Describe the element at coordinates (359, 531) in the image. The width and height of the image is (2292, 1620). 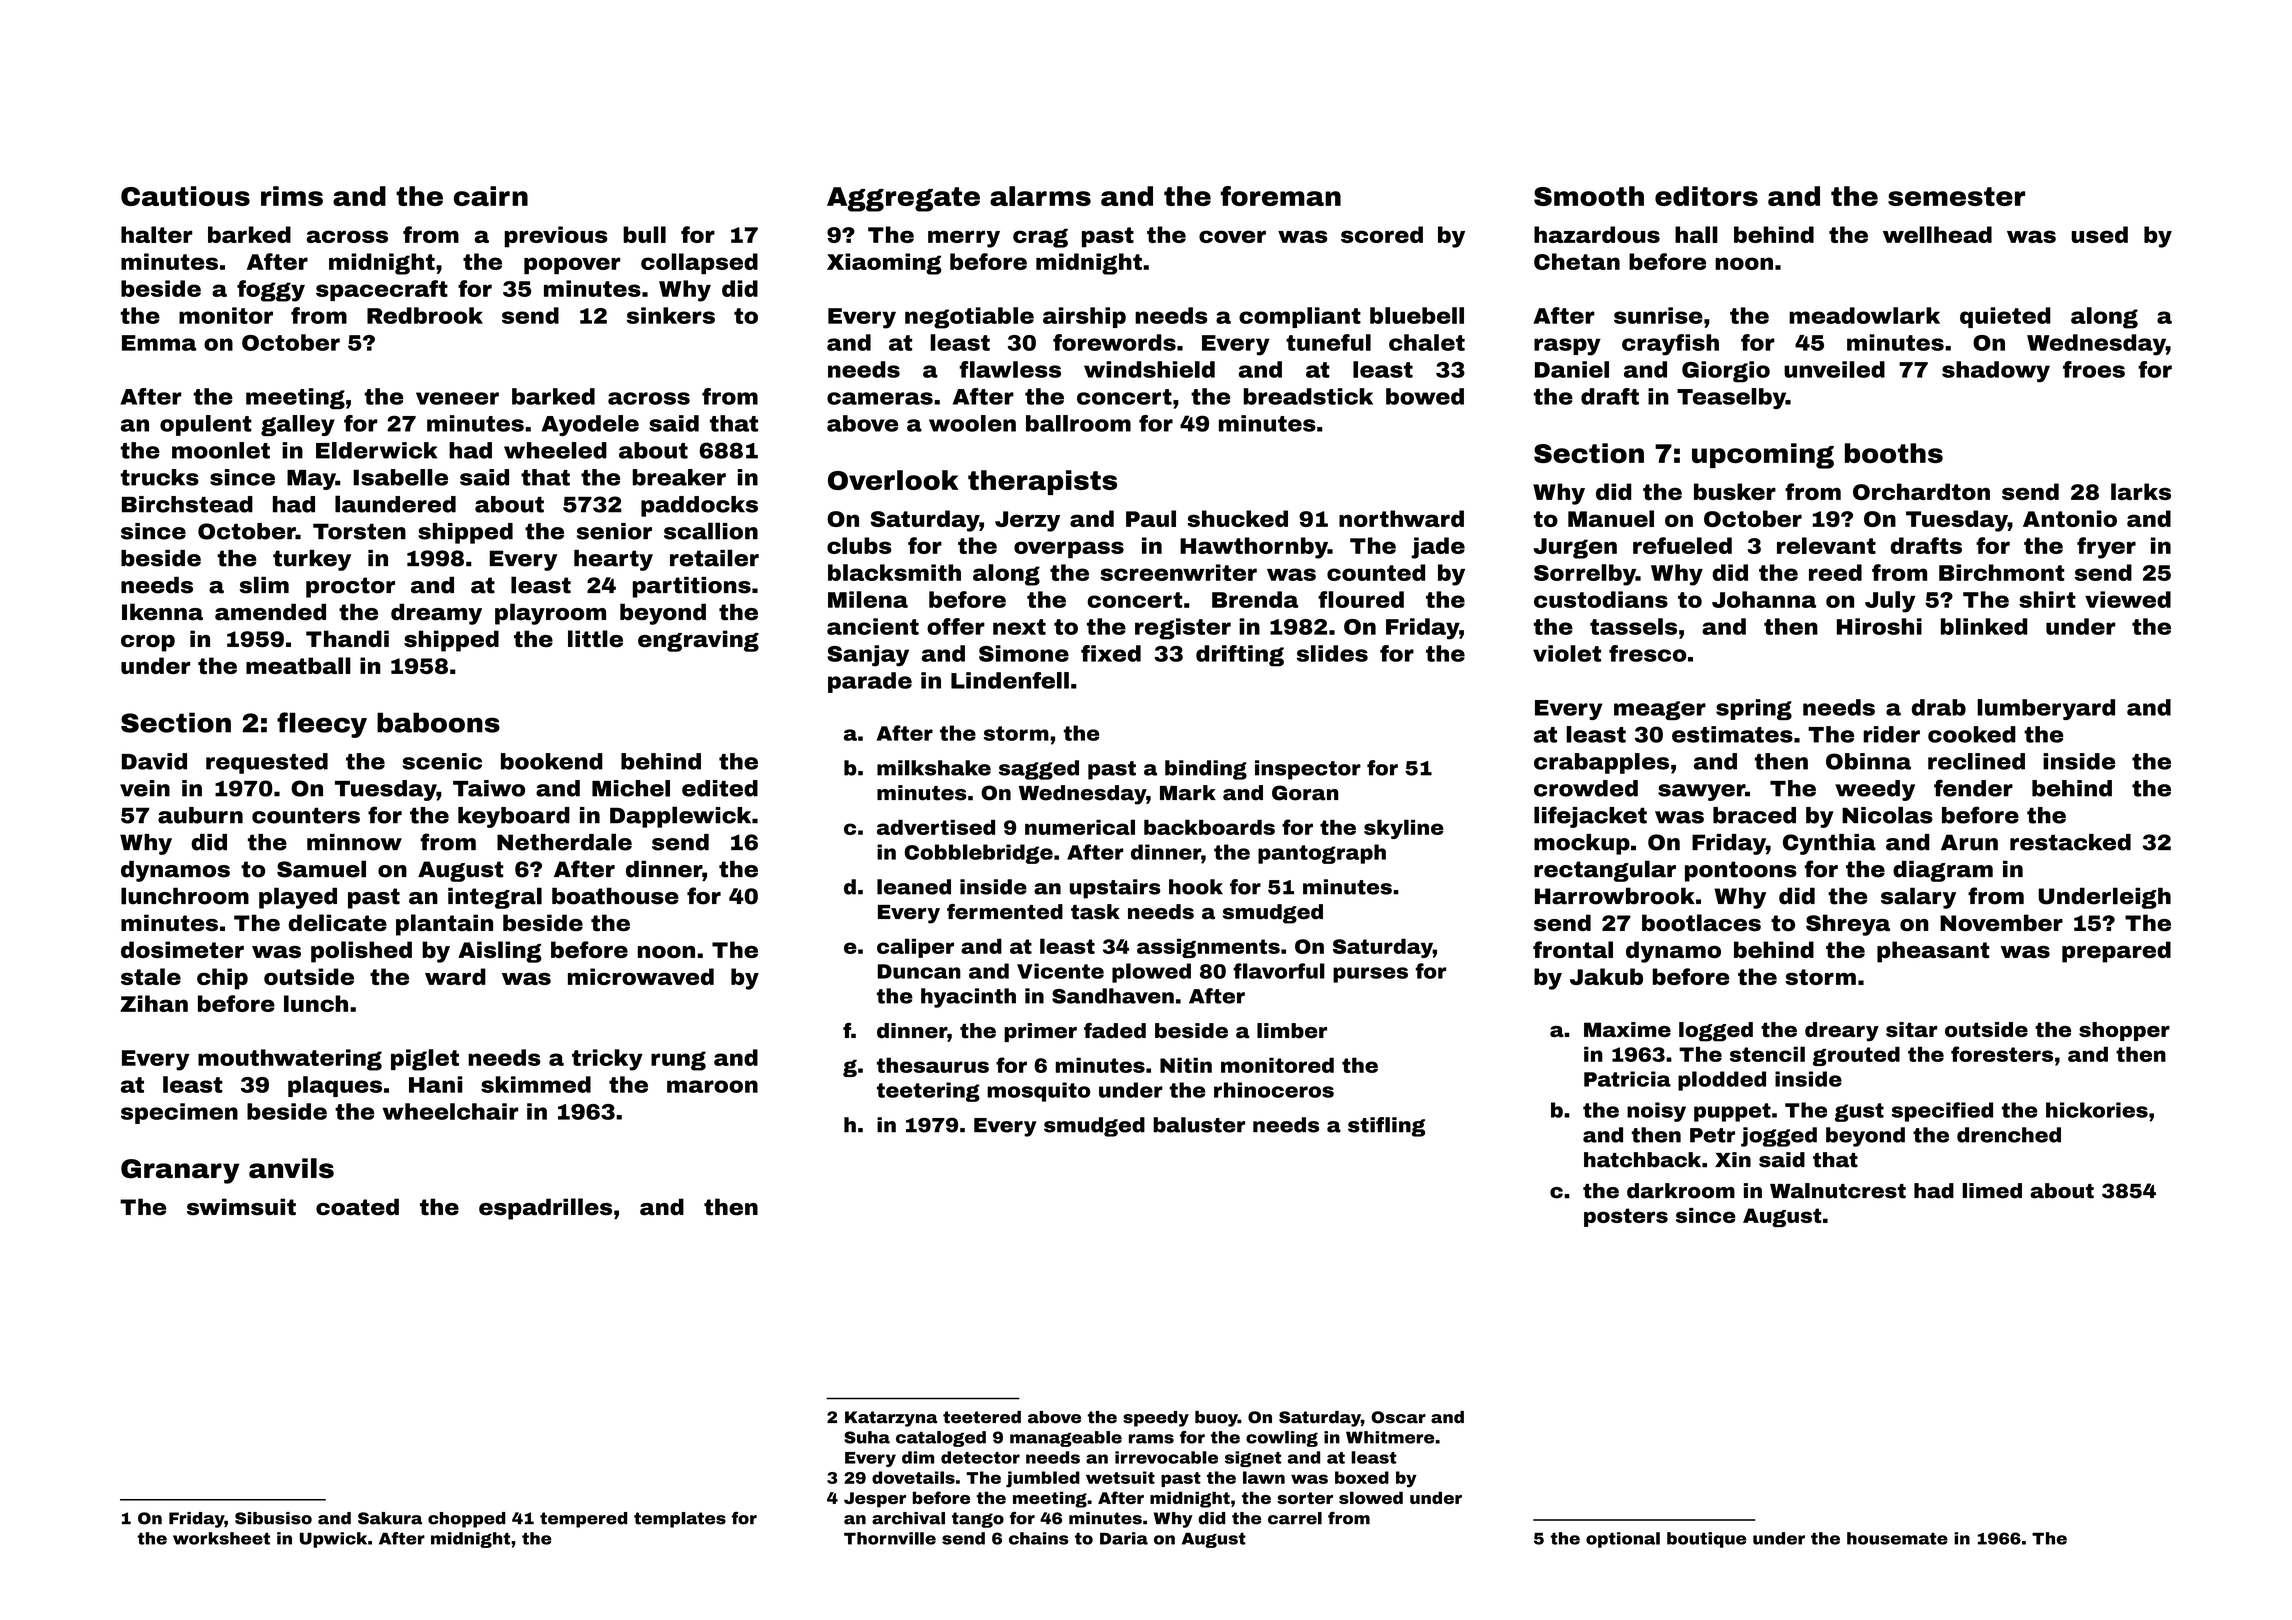
I see `Torsten` at that location.
